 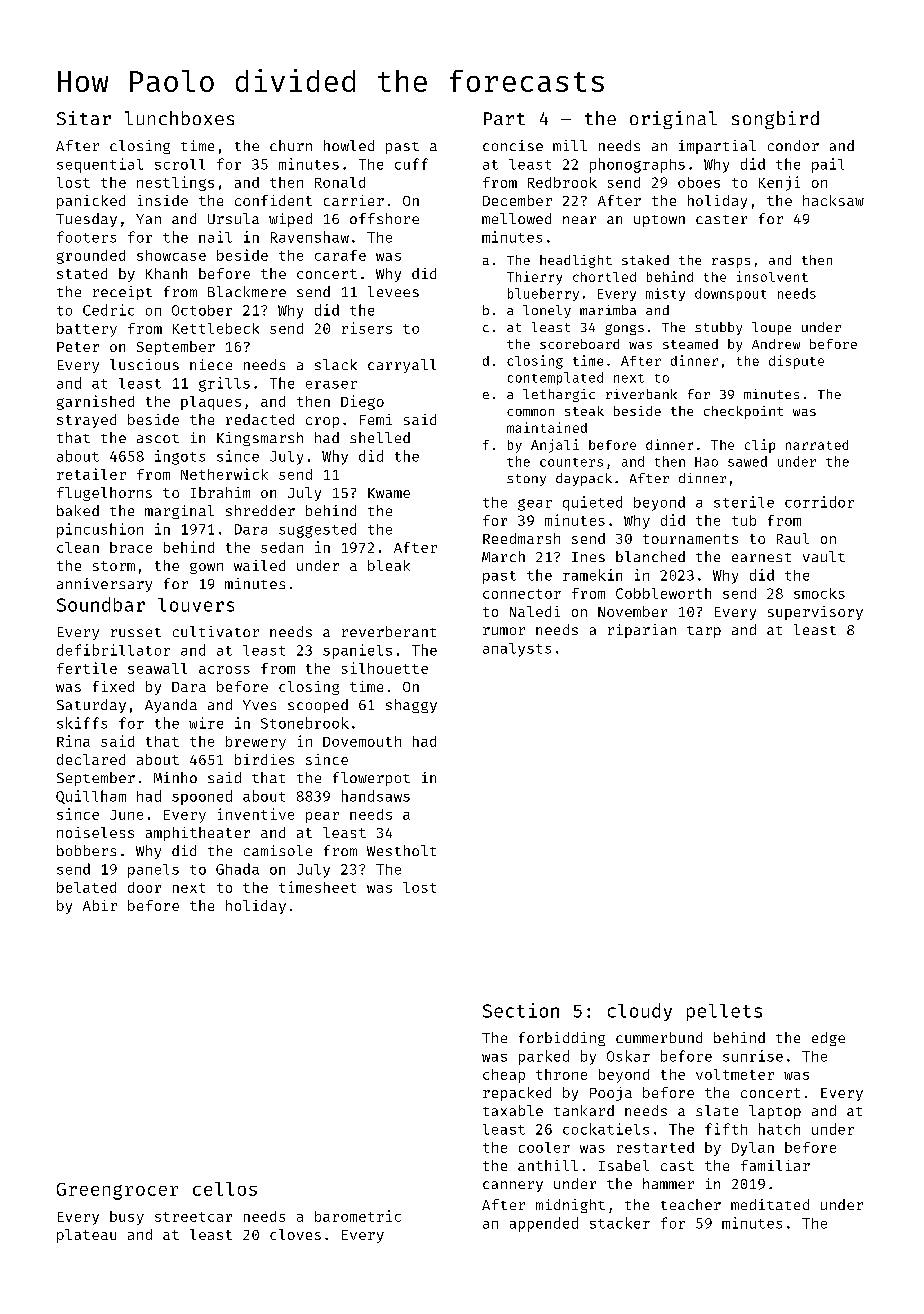 What do you see at coordinates (401, 850) in the screenshot?
I see `Westholt` at bounding box center [401, 850].
